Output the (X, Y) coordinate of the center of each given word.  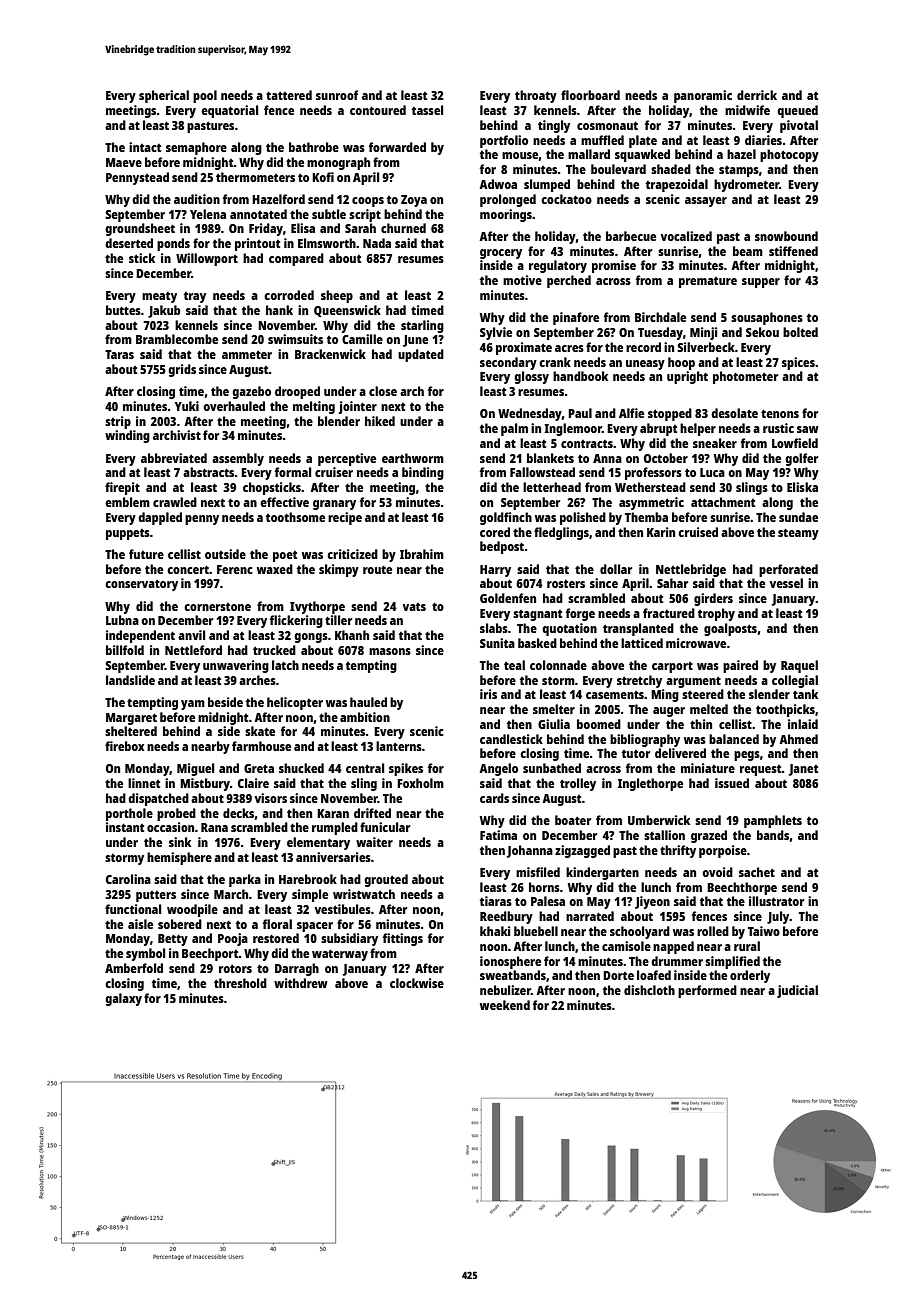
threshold (240, 983)
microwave (696, 643)
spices (798, 363)
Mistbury (205, 784)
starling (422, 326)
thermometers (255, 177)
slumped (547, 185)
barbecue (631, 236)
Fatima (498, 835)
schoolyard (640, 932)
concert (188, 569)
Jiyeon (652, 902)
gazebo (251, 392)
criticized (352, 554)
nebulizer (505, 990)
